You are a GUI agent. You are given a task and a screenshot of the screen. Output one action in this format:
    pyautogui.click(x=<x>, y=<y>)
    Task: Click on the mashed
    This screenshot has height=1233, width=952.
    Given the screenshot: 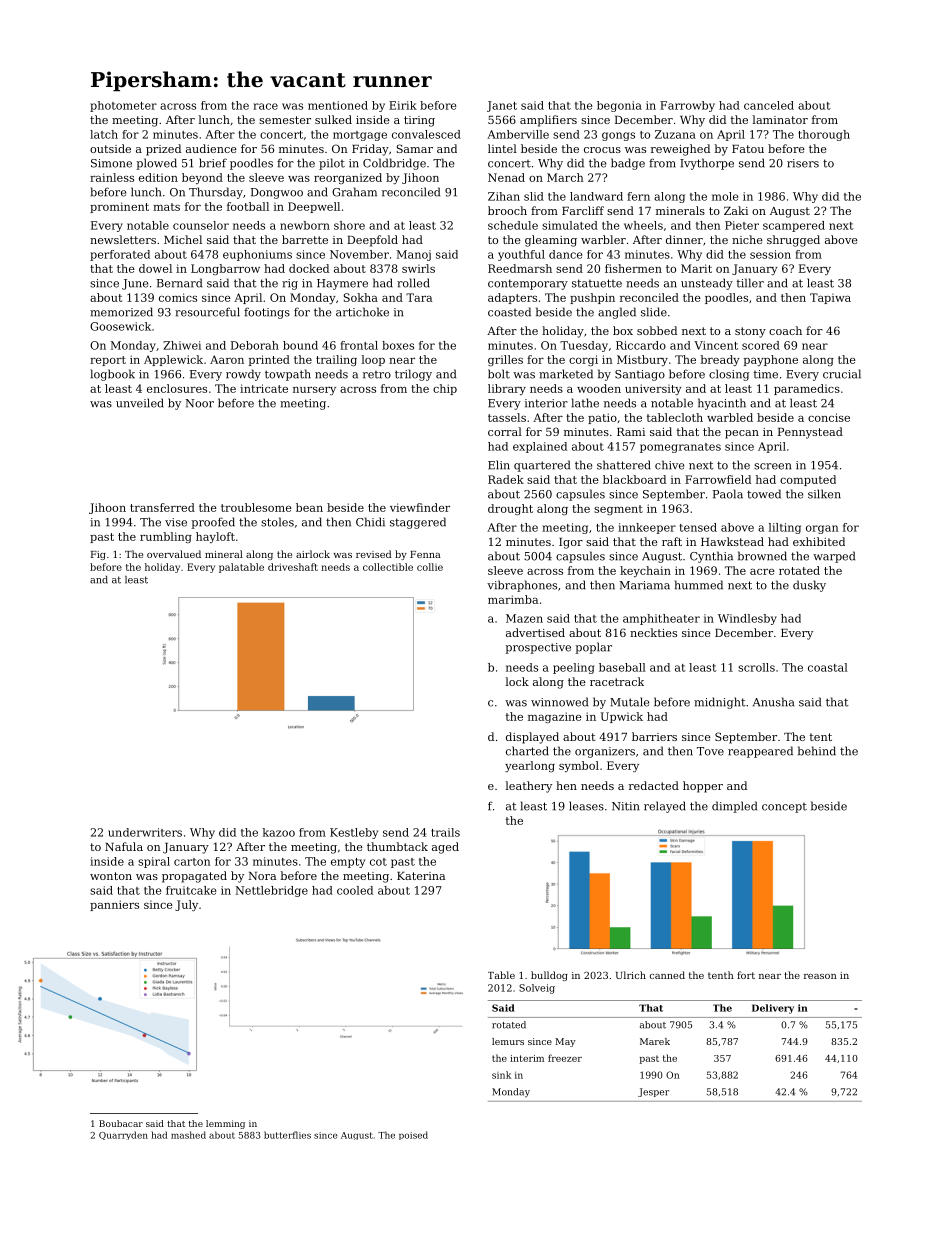 What is the action you would take?
    pyautogui.click(x=188, y=1135)
